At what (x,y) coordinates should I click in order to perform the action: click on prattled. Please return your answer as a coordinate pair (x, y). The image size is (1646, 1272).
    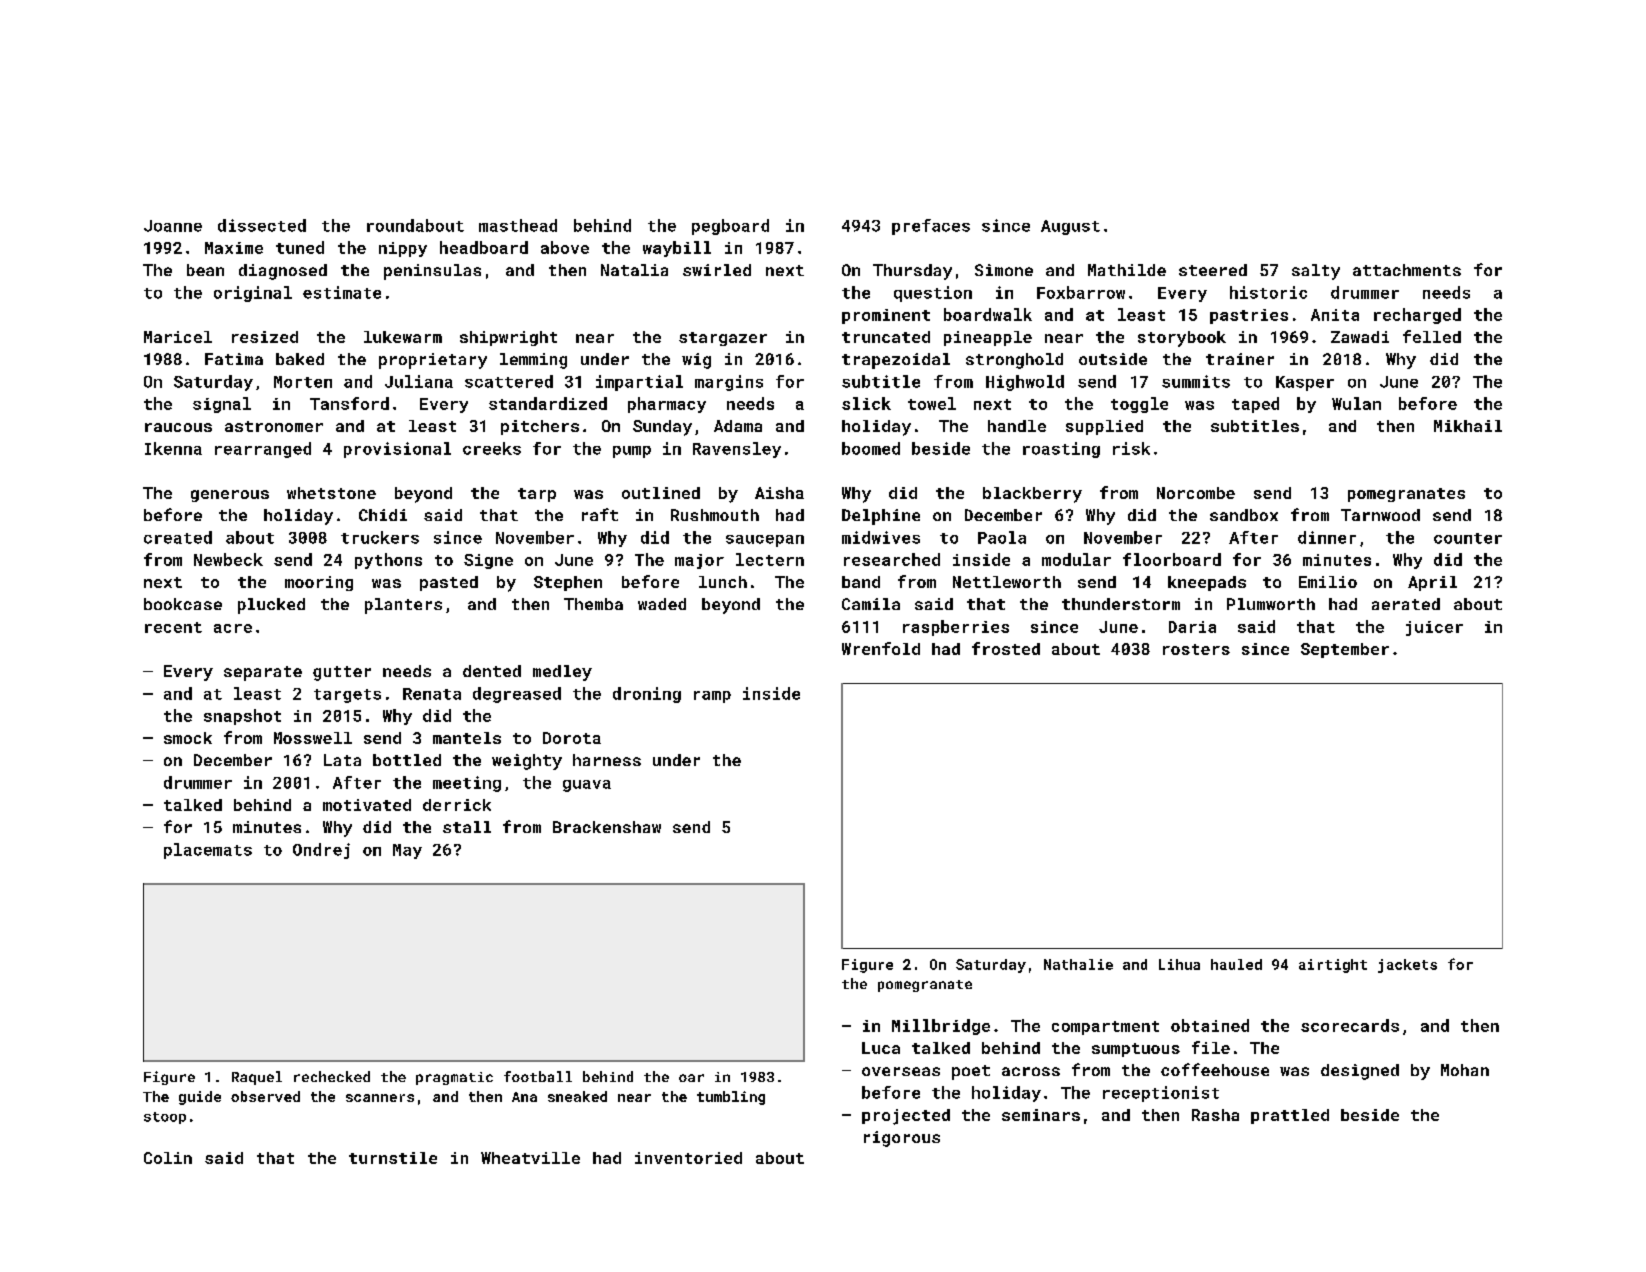
    Looking at the image, I should click on (1290, 1116).
